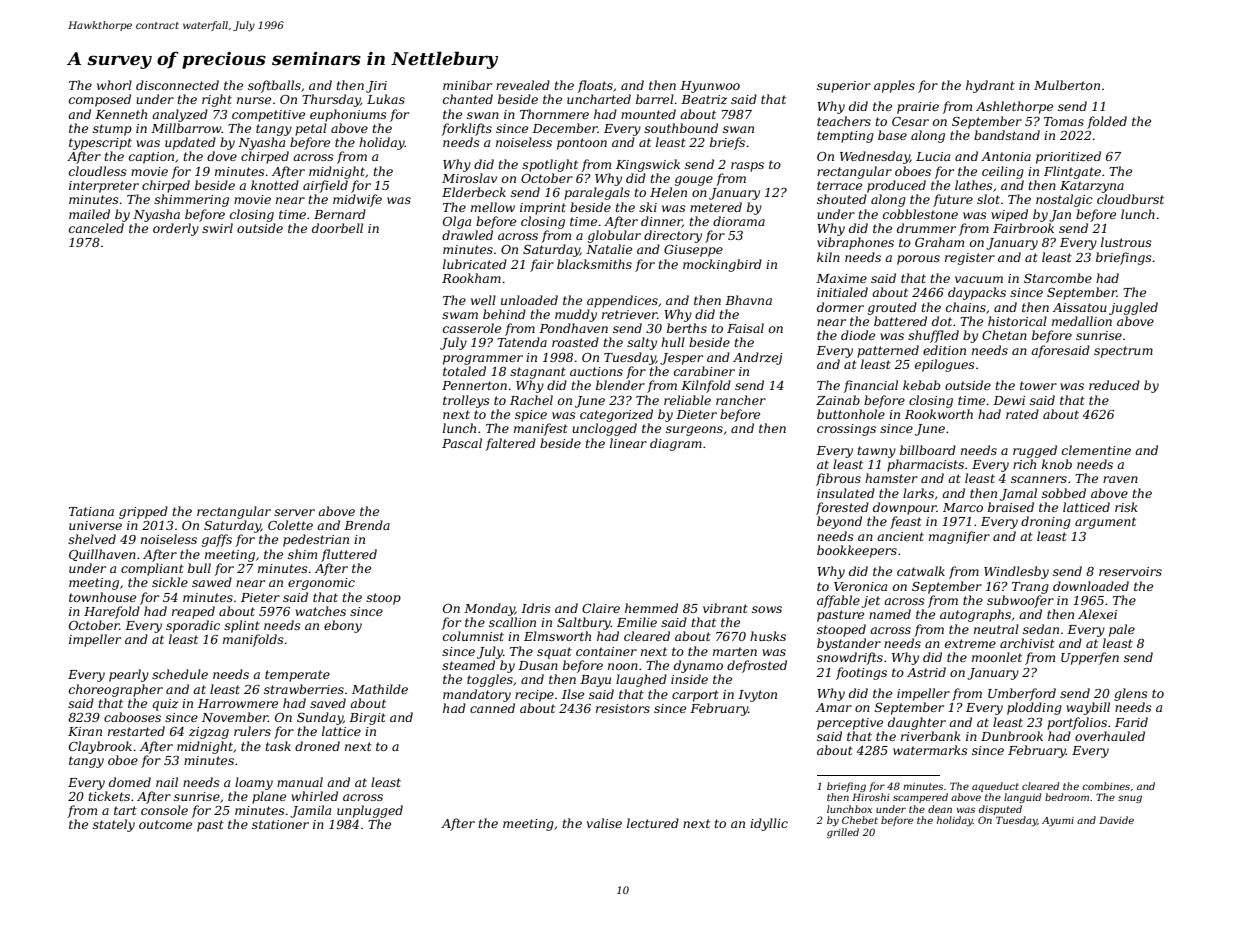  What do you see at coordinates (844, 87) in the screenshot?
I see `superior` at bounding box center [844, 87].
